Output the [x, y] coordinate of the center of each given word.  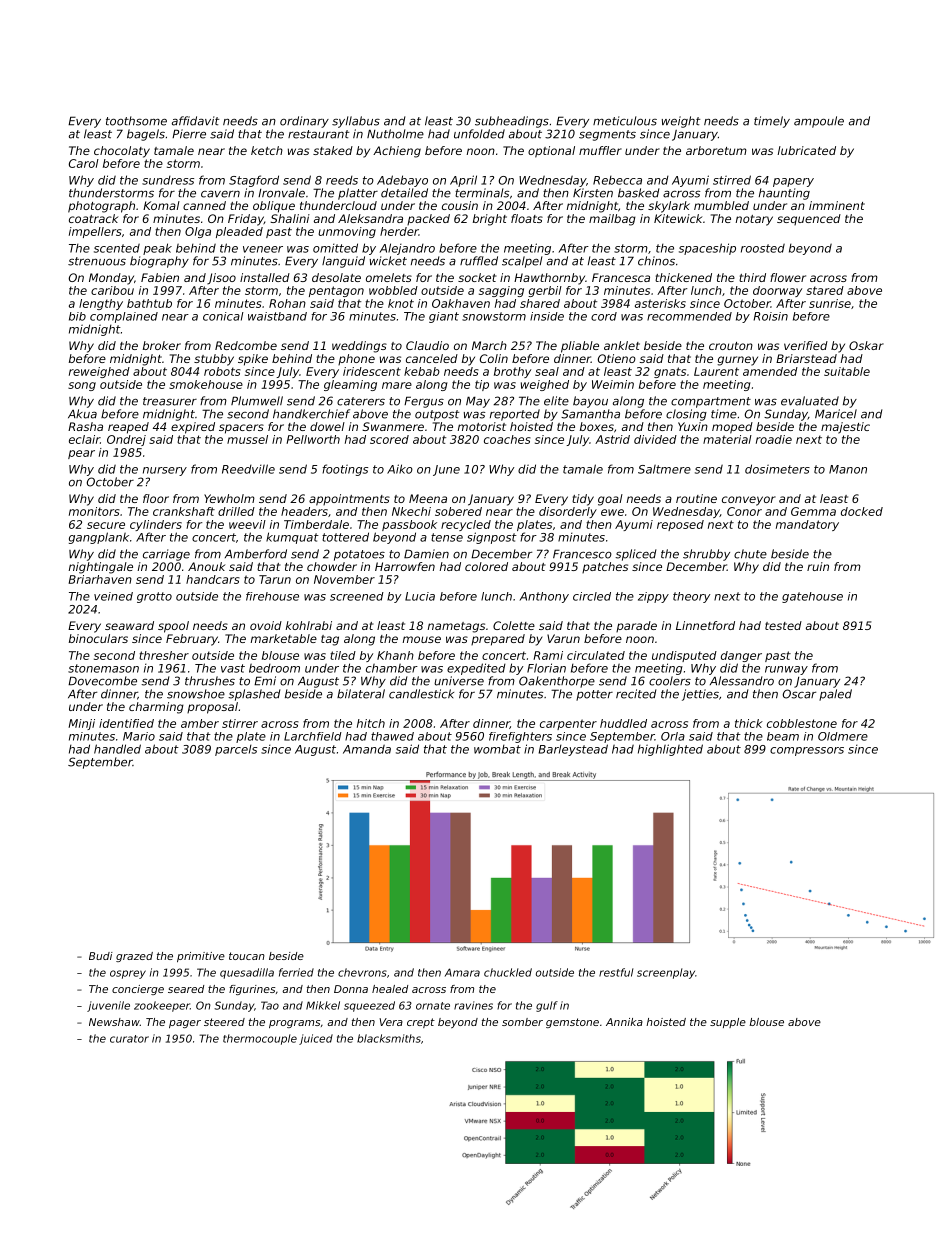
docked [862, 511]
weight [681, 122]
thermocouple [260, 1039]
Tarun [275, 579]
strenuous [97, 261]
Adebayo [402, 181]
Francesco [582, 554]
